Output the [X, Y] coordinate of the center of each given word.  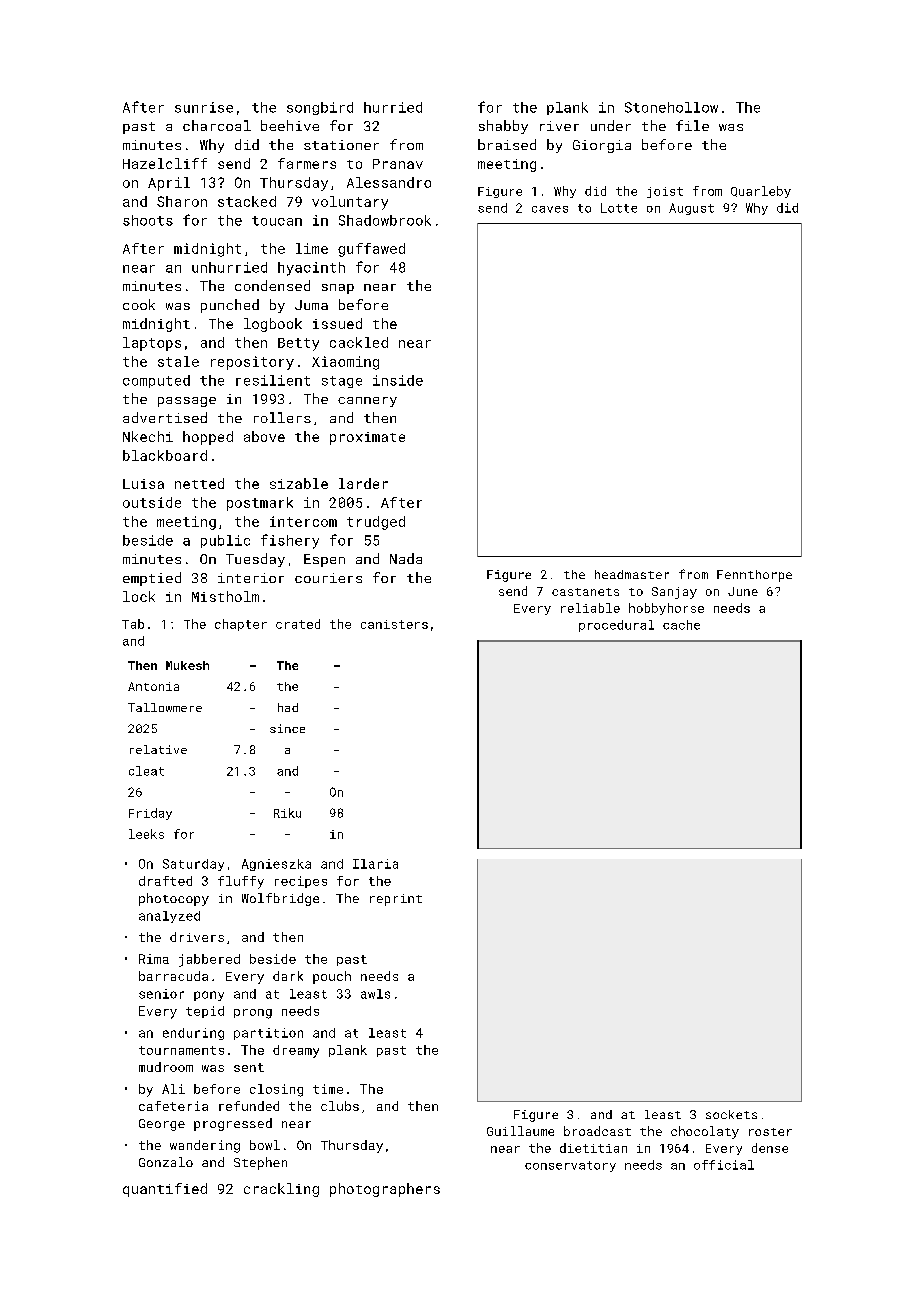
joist [665, 192]
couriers [328, 578]
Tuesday [255, 560]
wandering [205, 1146]
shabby [503, 127]
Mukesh [187, 665]
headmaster [632, 574]
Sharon [182, 201]
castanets [585, 592]
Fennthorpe [754, 576]
